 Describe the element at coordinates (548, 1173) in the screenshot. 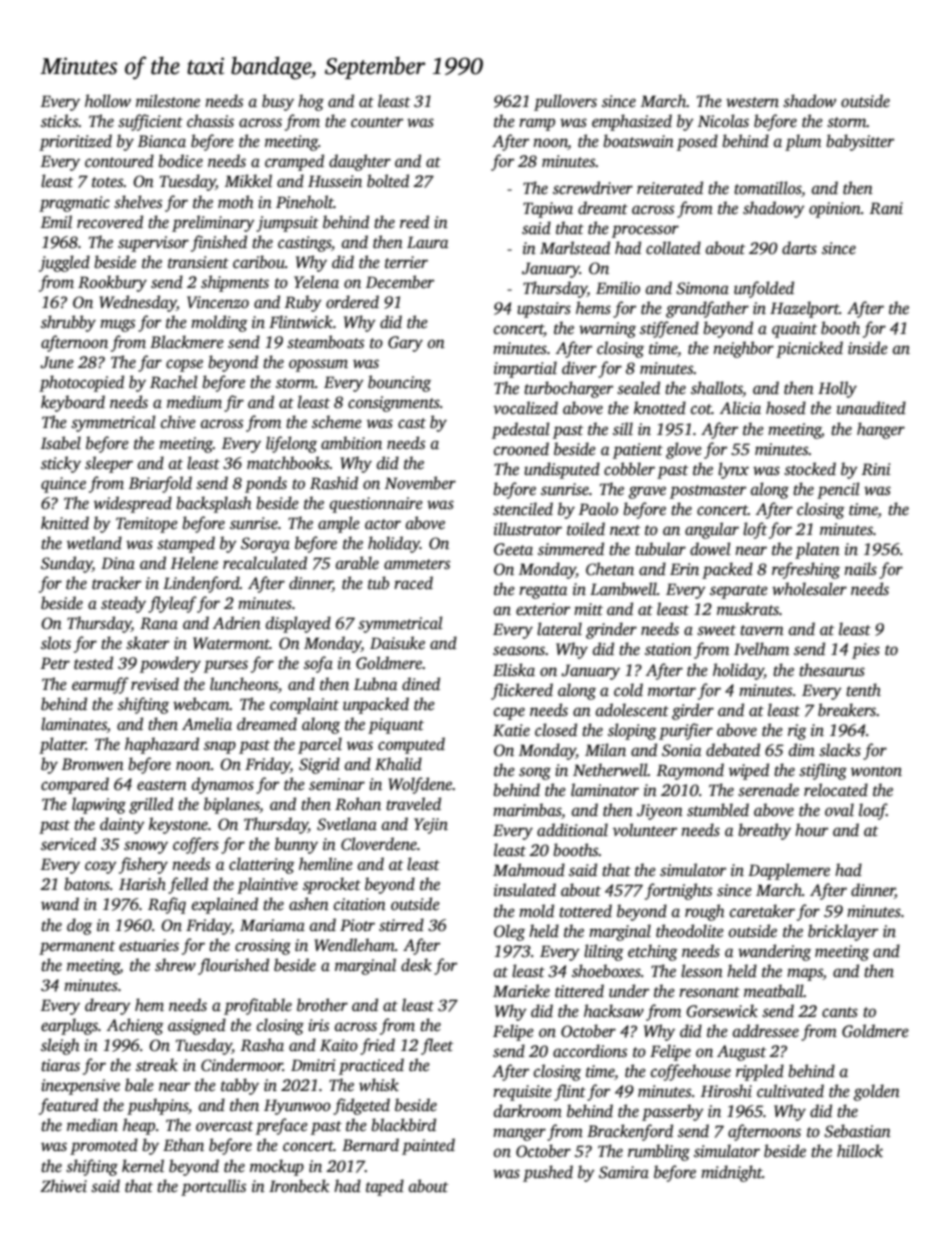

I see `pushed` at that location.
